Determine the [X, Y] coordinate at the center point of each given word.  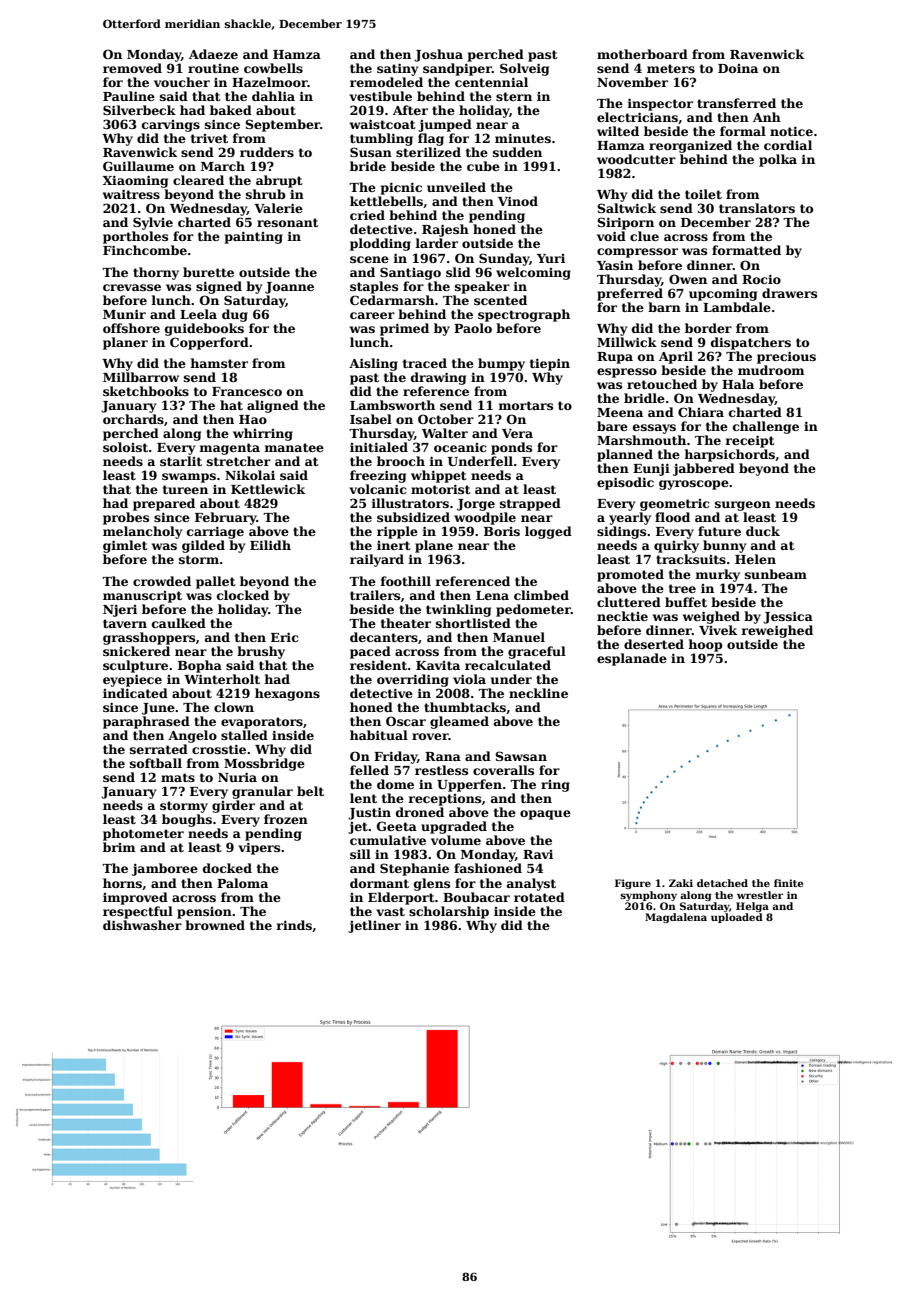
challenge [766, 427]
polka [778, 160]
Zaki [681, 883]
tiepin [550, 364]
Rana [443, 756]
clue [644, 236]
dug [235, 315]
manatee [294, 447]
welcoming [533, 273]
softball [156, 763]
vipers [259, 848]
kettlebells [386, 201]
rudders [267, 152]
